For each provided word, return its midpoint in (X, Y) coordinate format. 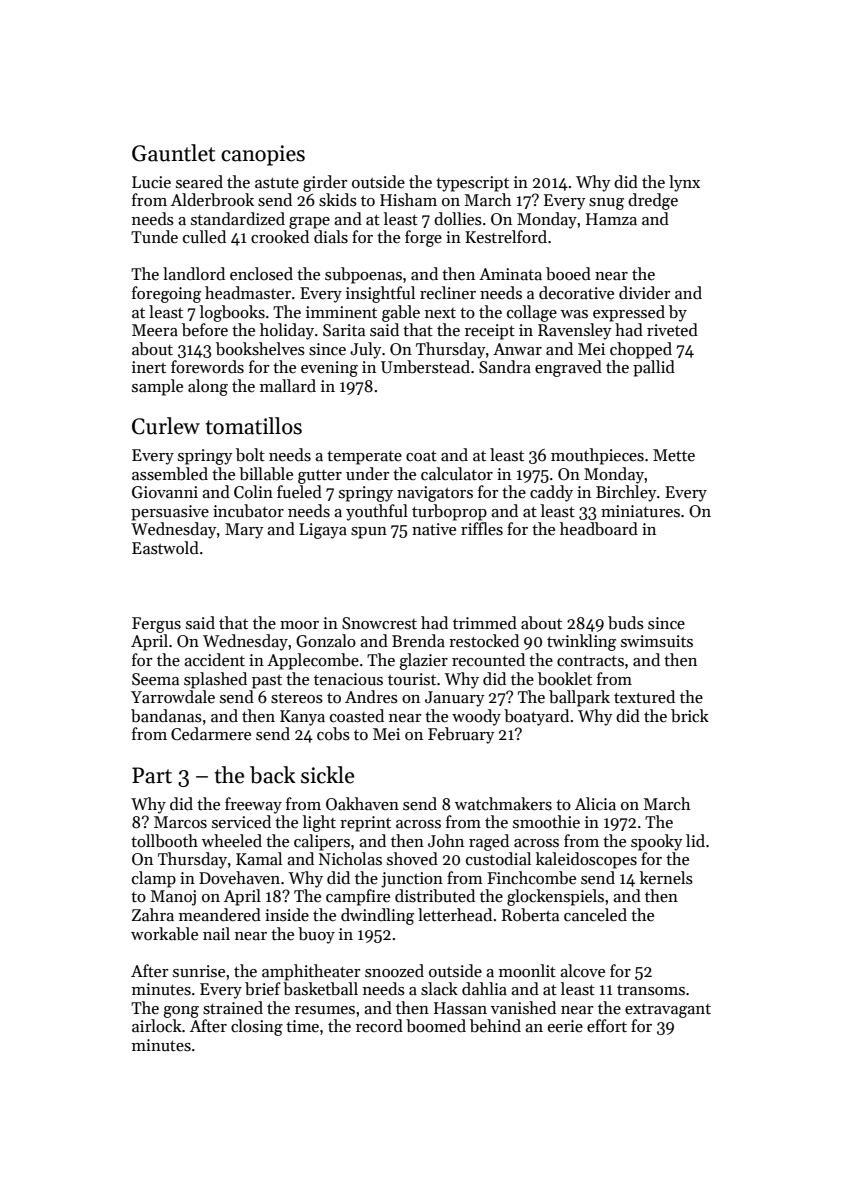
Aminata (510, 274)
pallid (654, 368)
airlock (157, 1026)
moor (299, 625)
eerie (565, 1026)
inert (149, 367)
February (461, 735)
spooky (657, 842)
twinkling (581, 642)
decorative (576, 293)
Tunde (154, 237)
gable (401, 313)
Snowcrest (379, 623)
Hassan (460, 1008)
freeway (253, 805)
